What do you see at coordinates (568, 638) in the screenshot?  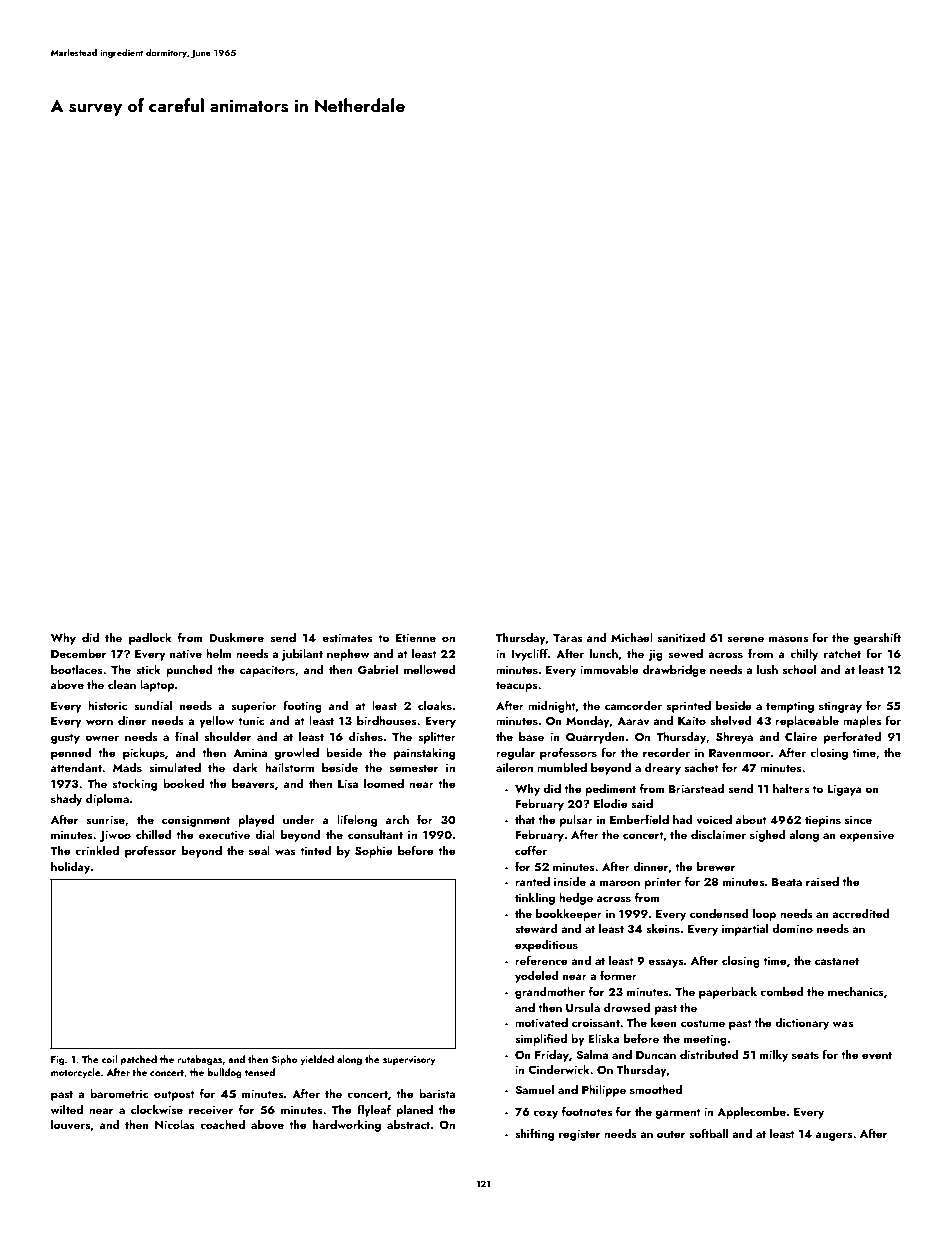 I see `Taras` at bounding box center [568, 638].
